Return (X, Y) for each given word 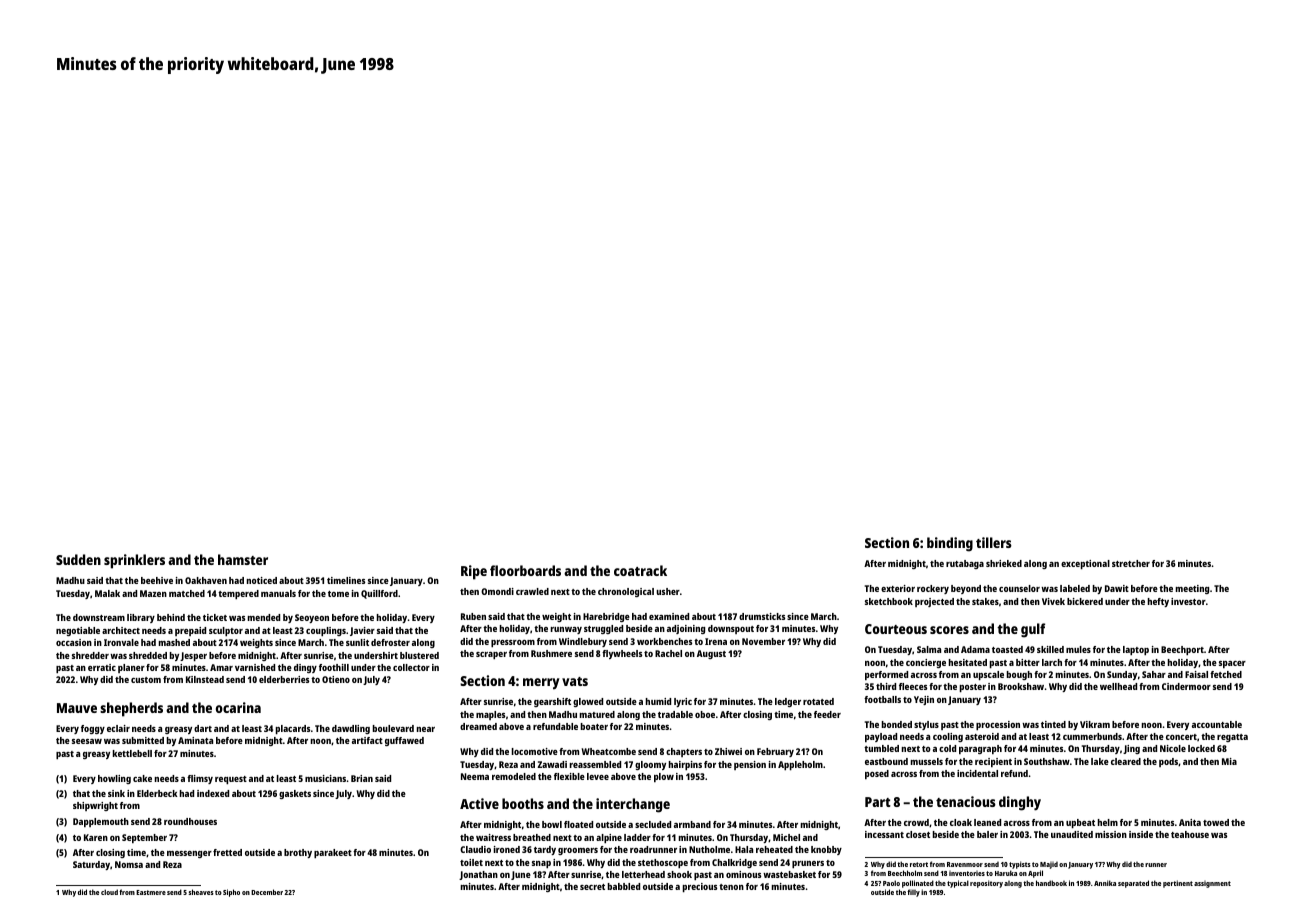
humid (658, 701)
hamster (243, 559)
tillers (994, 542)
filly (913, 893)
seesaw (87, 741)
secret (592, 887)
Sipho (231, 893)
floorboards (525, 570)
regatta (1232, 738)
